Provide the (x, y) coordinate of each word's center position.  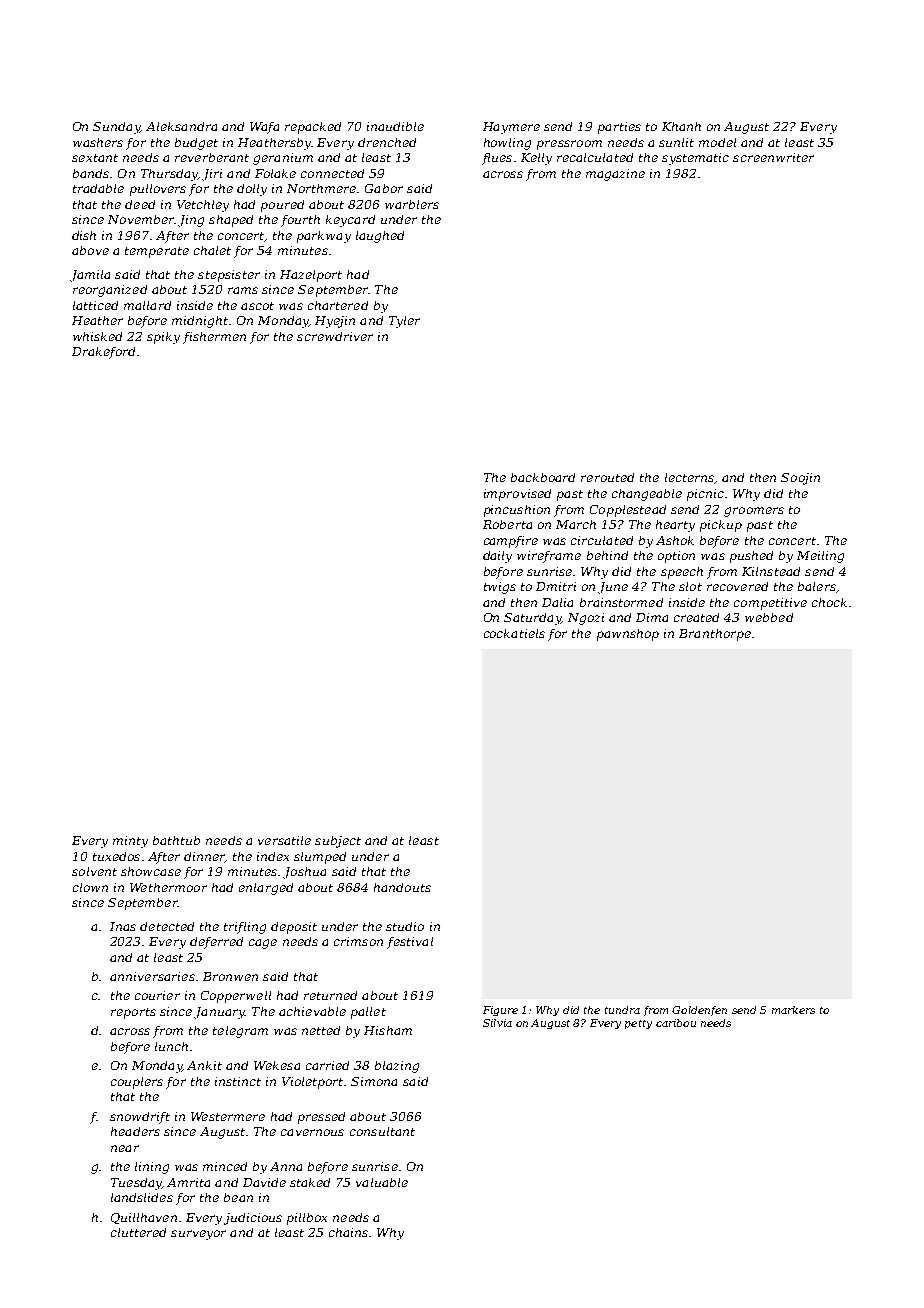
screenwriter (773, 157)
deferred (216, 943)
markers (793, 1010)
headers (135, 1131)
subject (338, 842)
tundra (622, 1010)
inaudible (395, 126)
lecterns (689, 477)
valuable (382, 1182)
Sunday (116, 128)
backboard (543, 477)
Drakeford (103, 353)
